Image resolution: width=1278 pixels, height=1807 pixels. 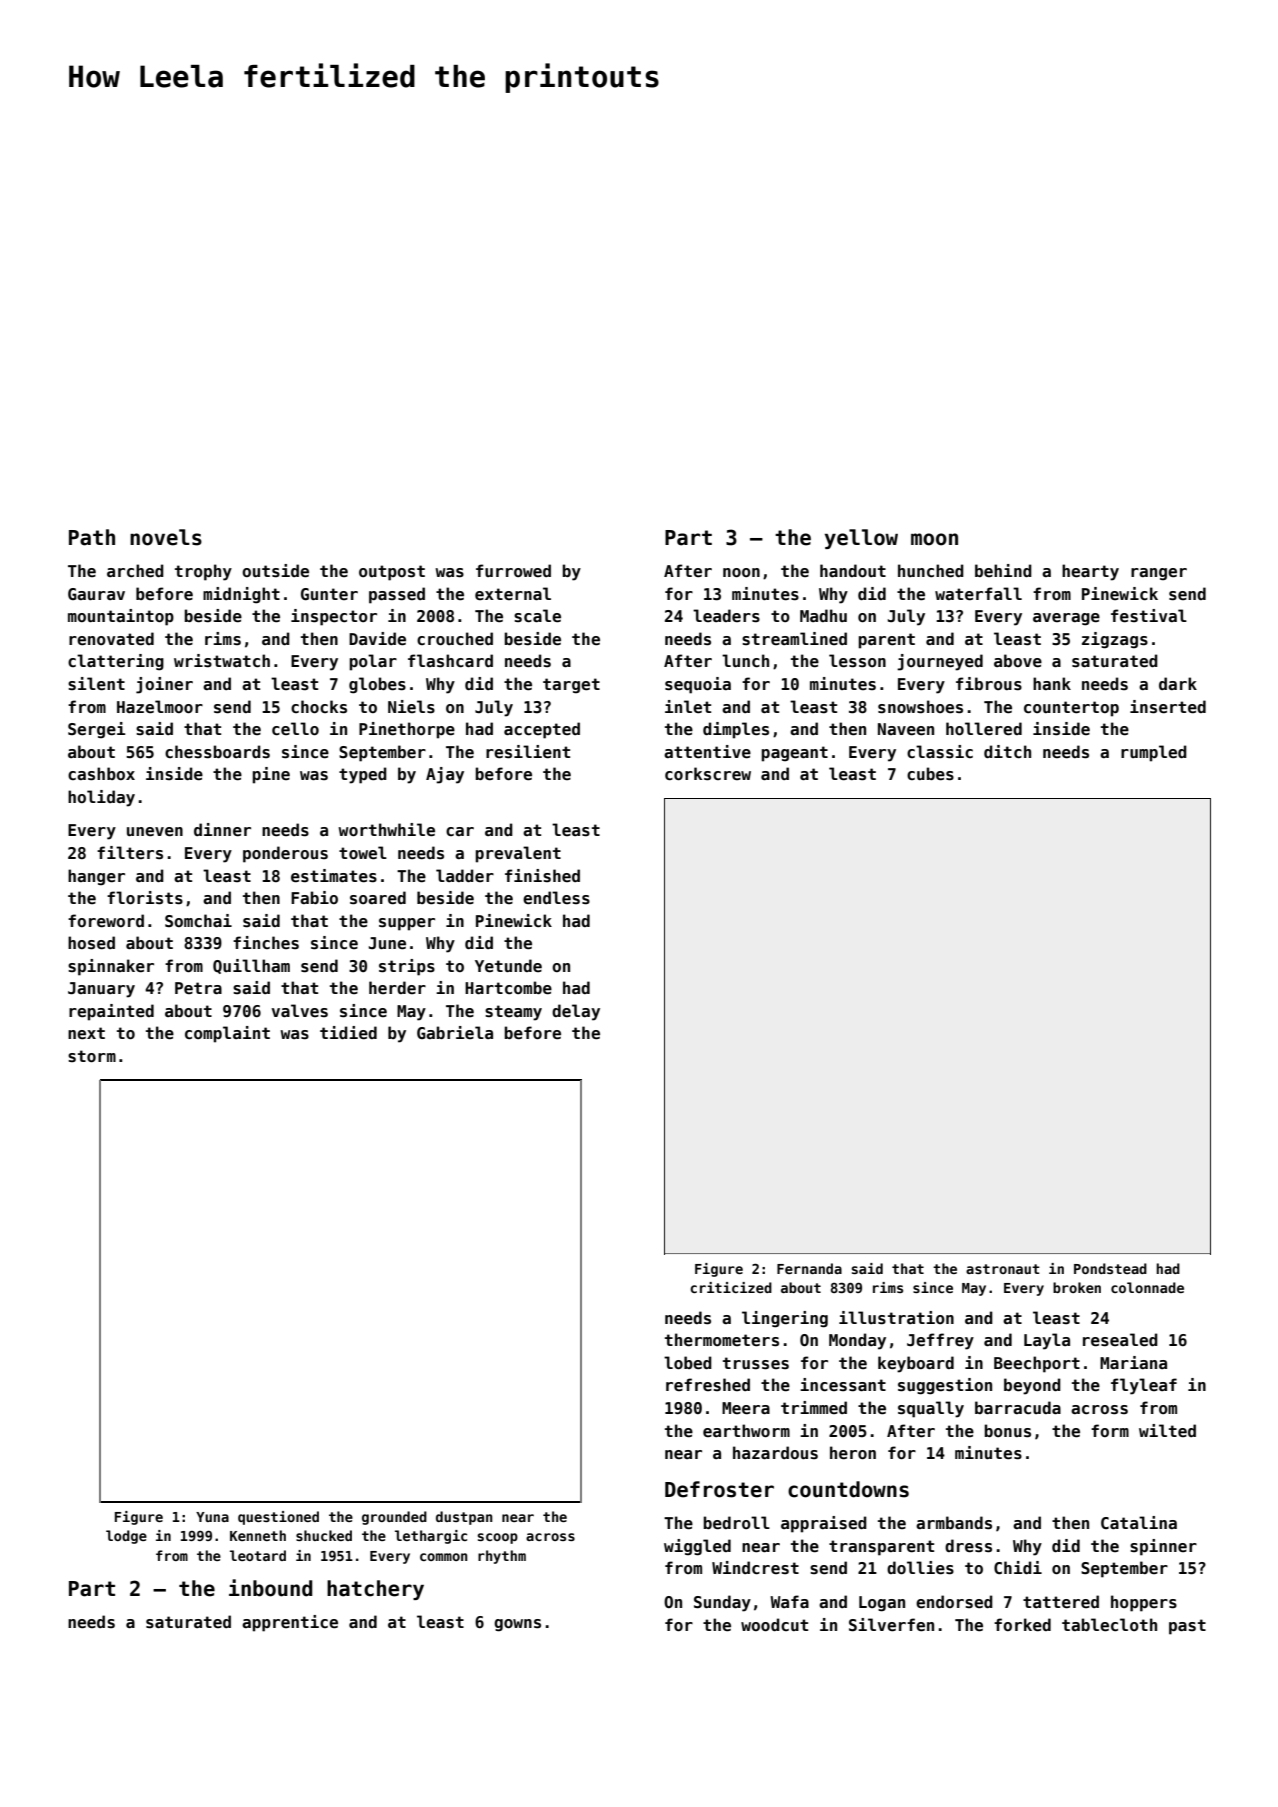 What do you see at coordinates (299, 1011) in the page?
I see `valves` at bounding box center [299, 1011].
